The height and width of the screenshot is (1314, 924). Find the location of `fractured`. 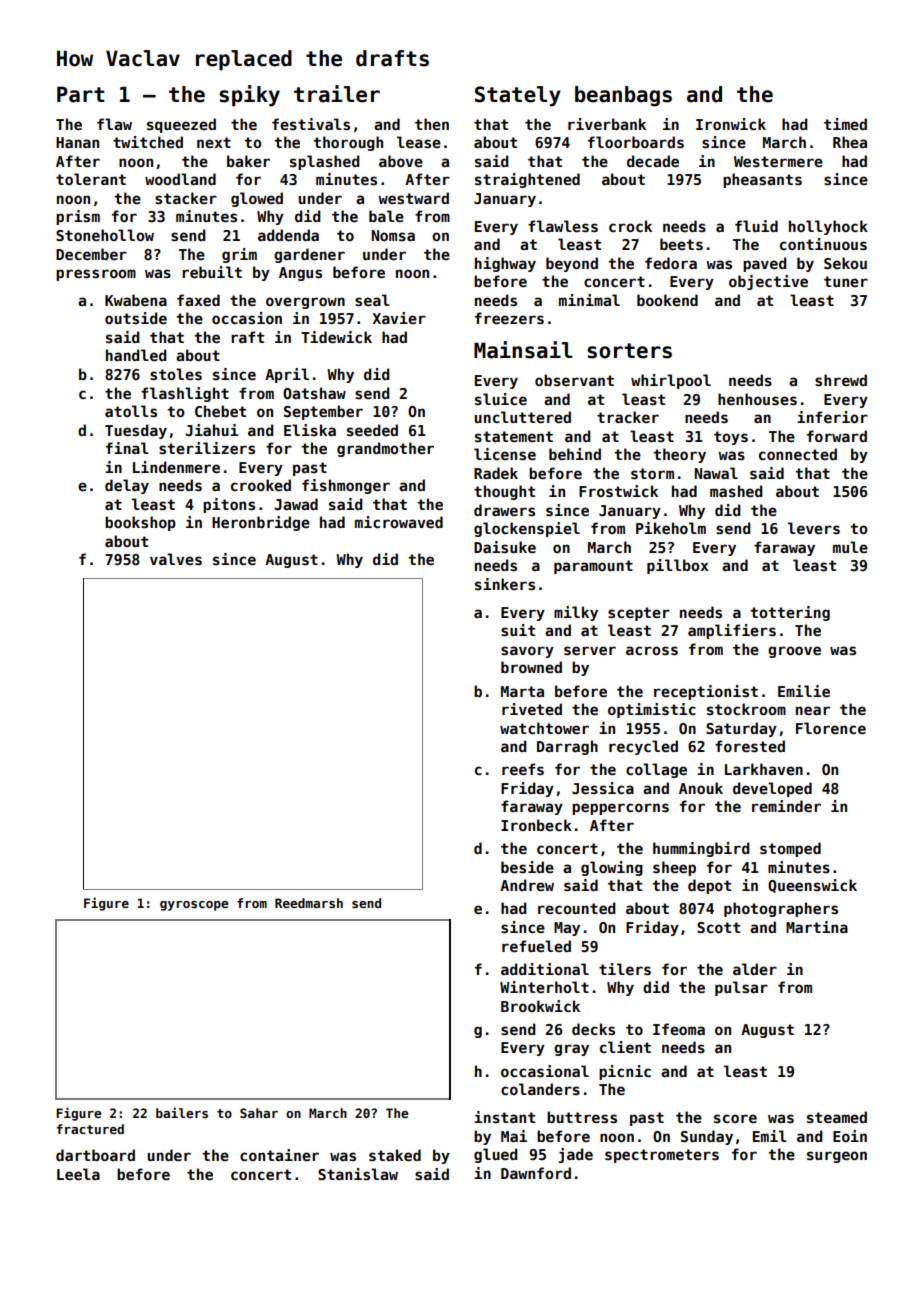

fractured is located at coordinates (90, 1129).
